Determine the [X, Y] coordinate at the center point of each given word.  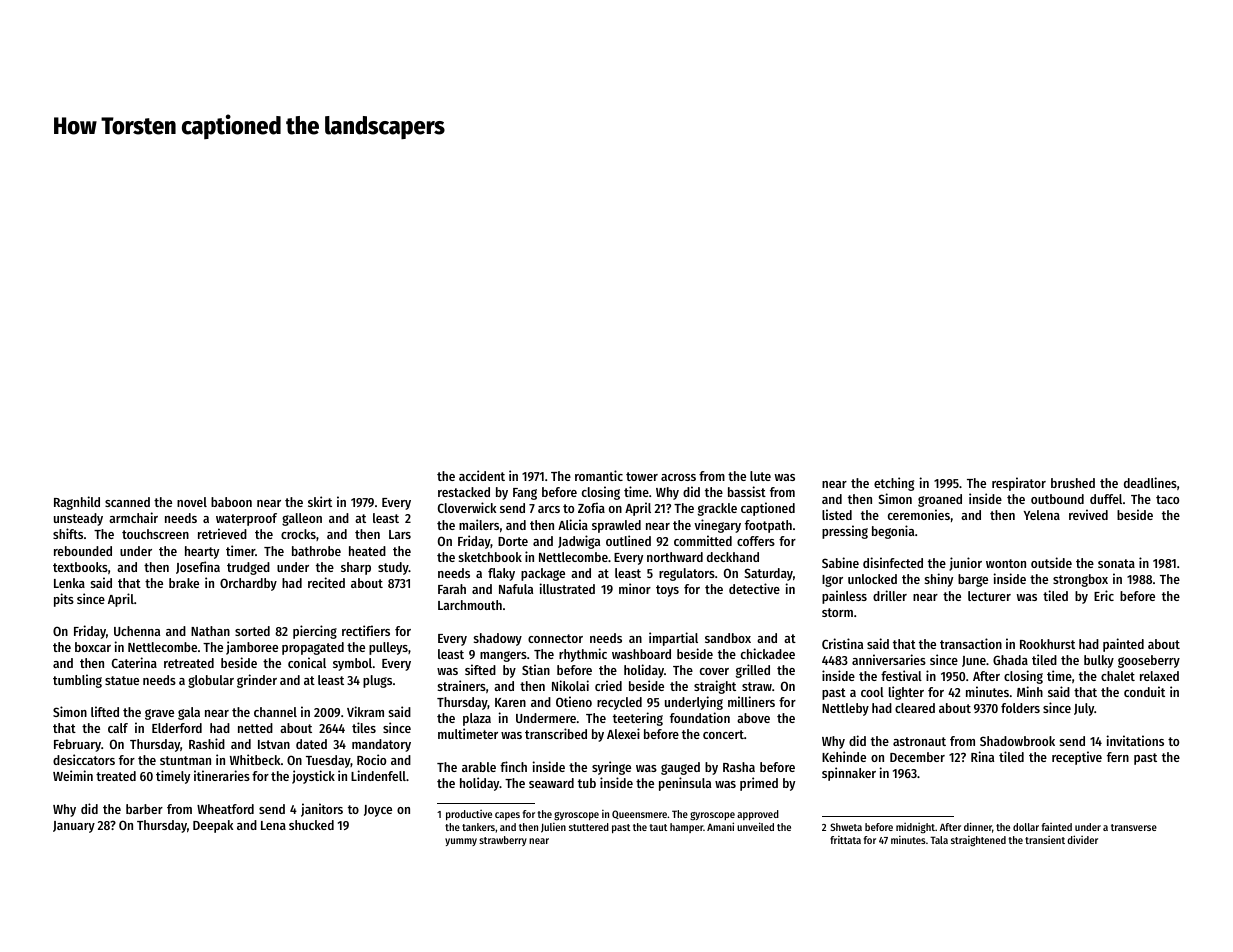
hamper [686, 828]
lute [760, 476]
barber [144, 809]
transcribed [556, 733]
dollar [1026, 827]
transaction [971, 643]
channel [275, 712]
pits [64, 600]
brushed [1073, 483]
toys [667, 591]
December [917, 757]
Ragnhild [77, 503]
